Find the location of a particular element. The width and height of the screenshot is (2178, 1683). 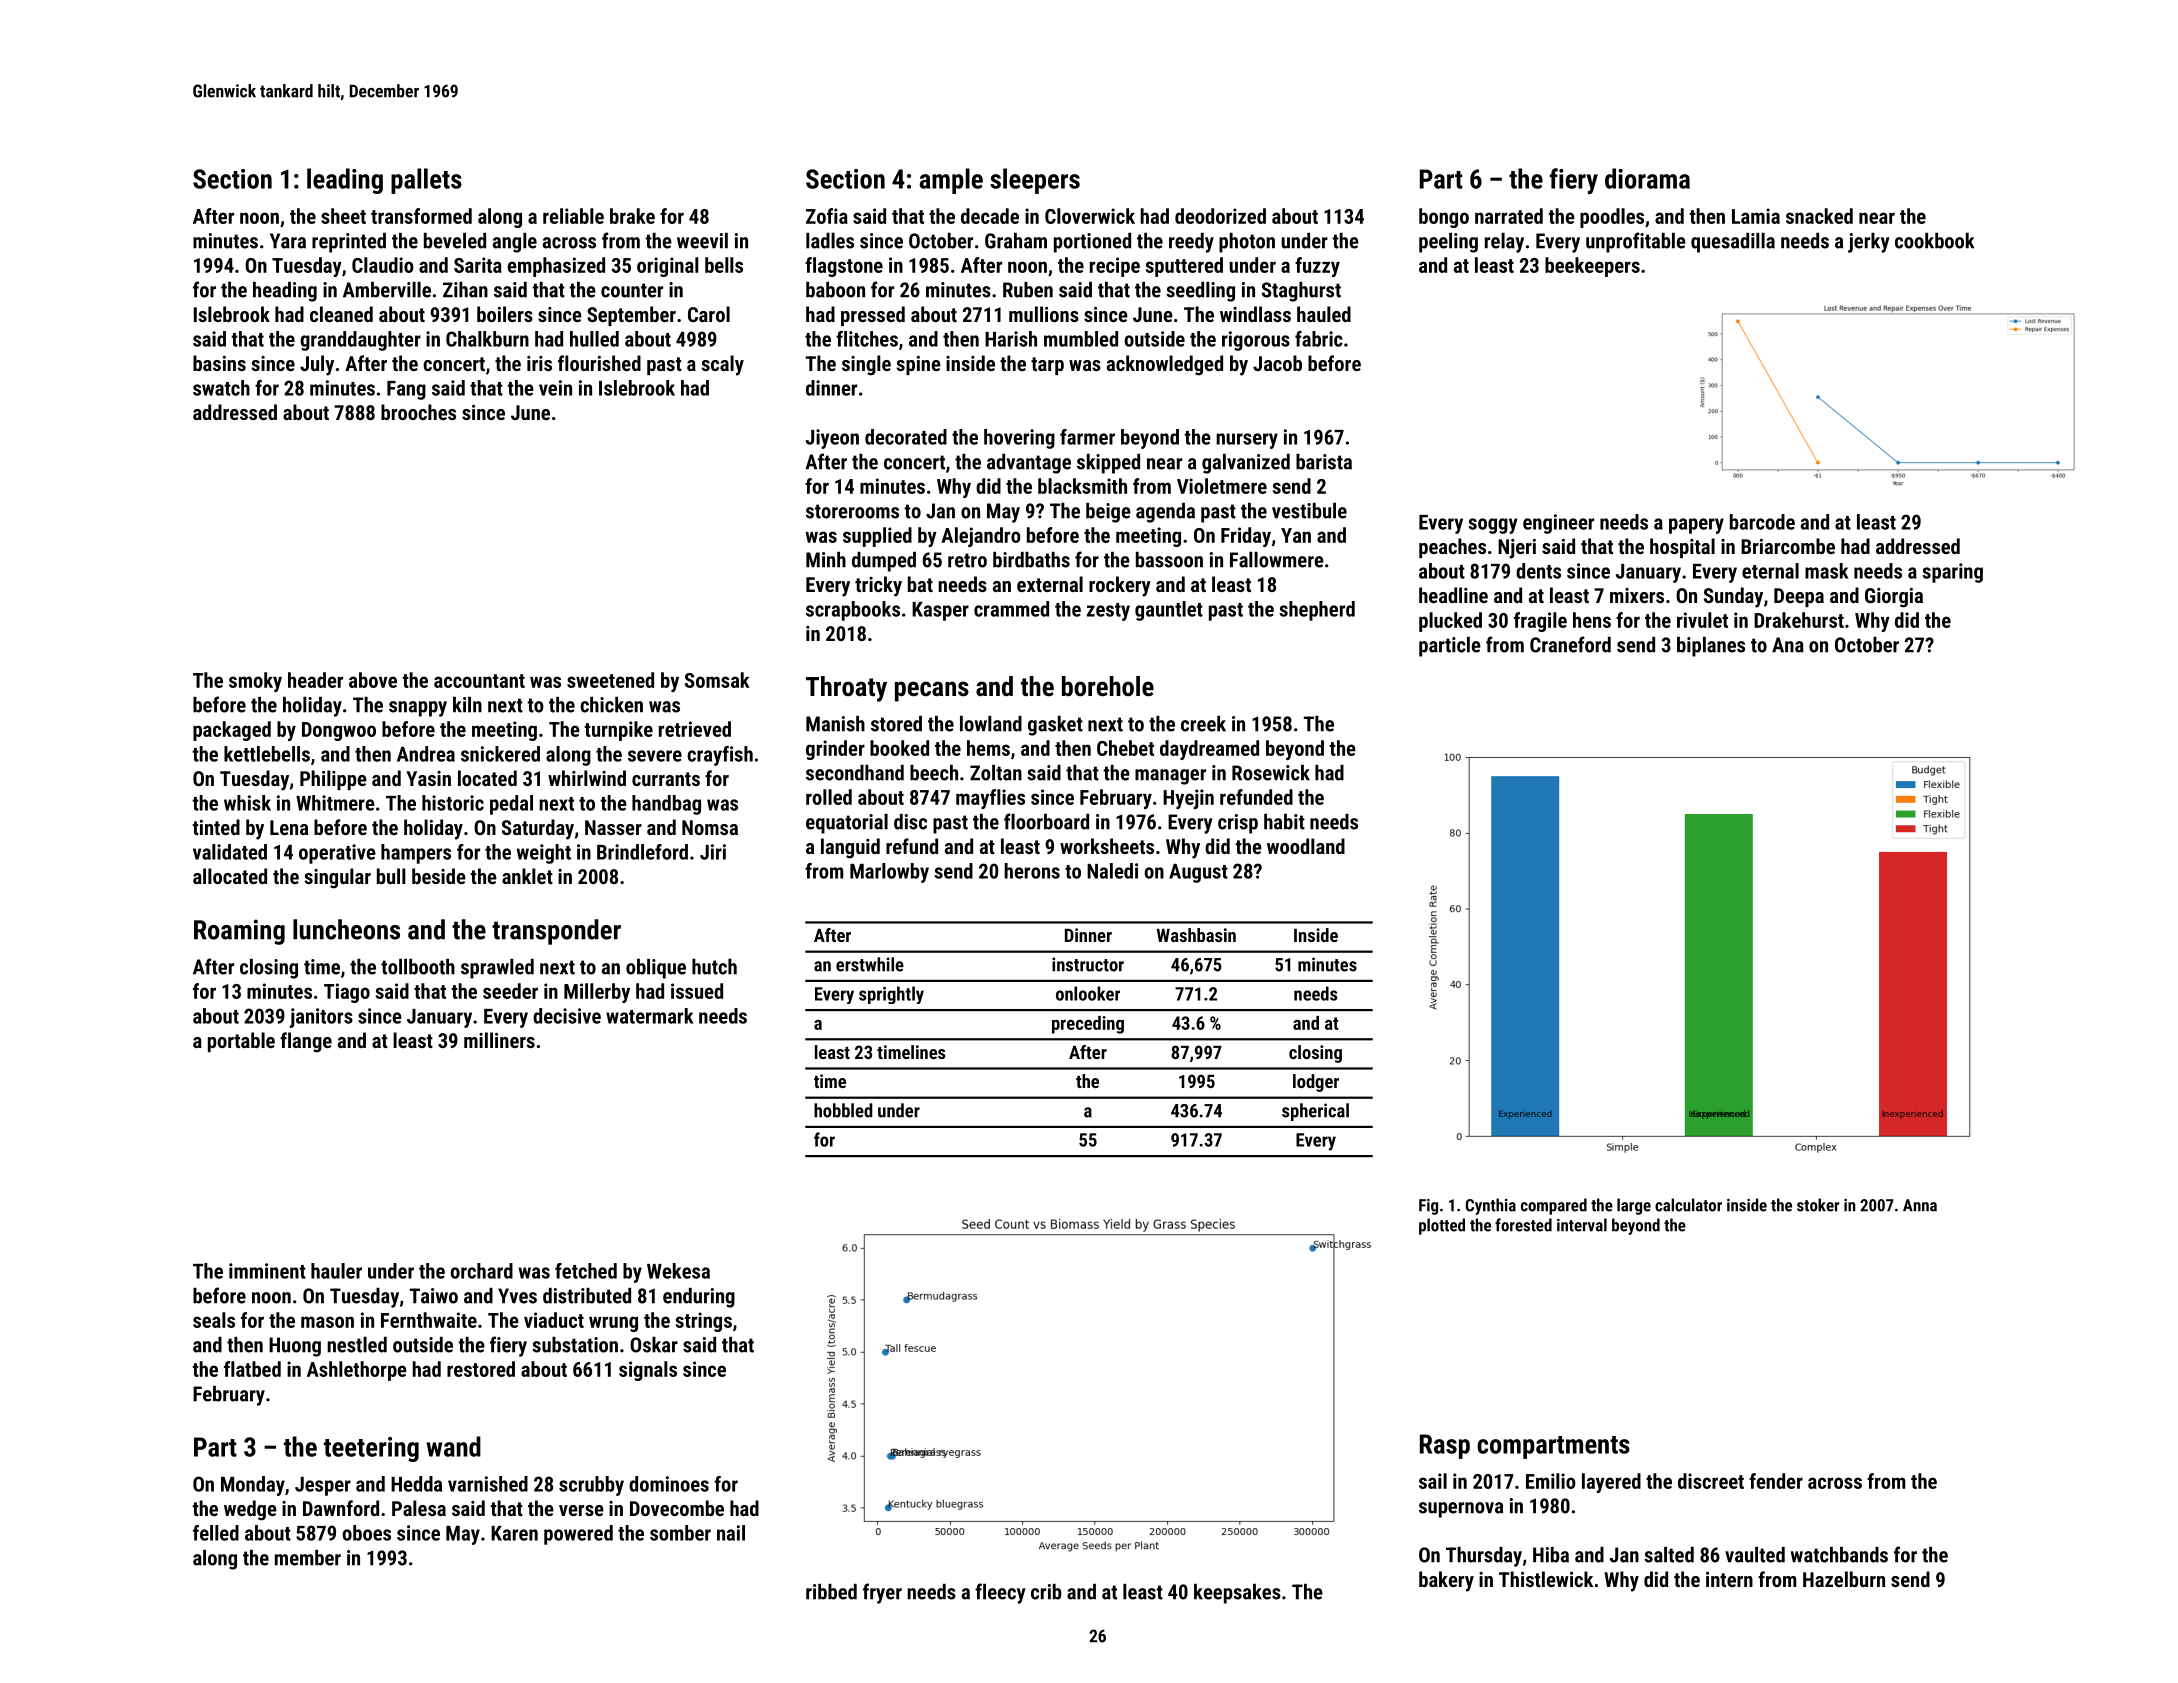

ribbed is located at coordinates (831, 1592).
